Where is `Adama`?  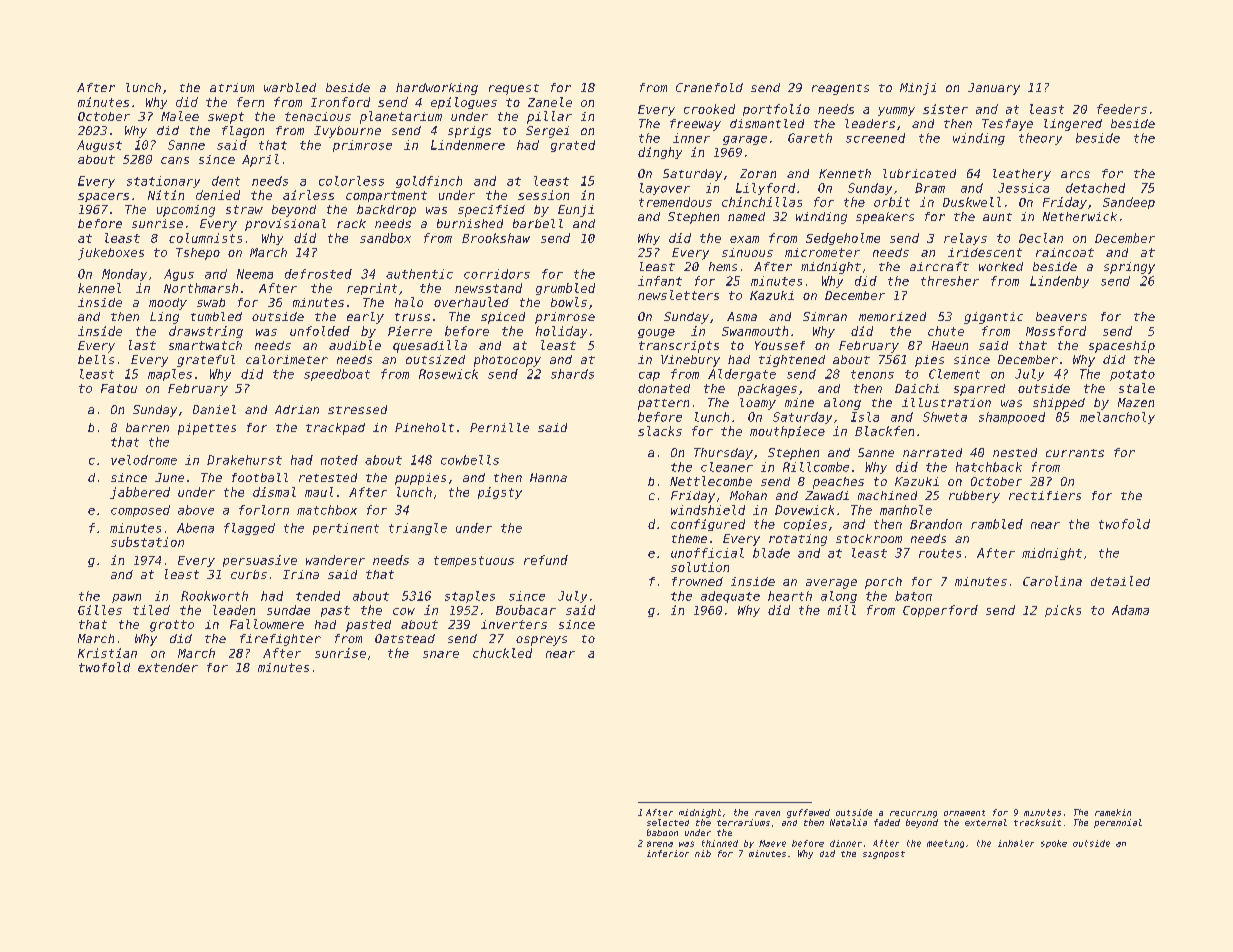 Adama is located at coordinates (1130, 610).
